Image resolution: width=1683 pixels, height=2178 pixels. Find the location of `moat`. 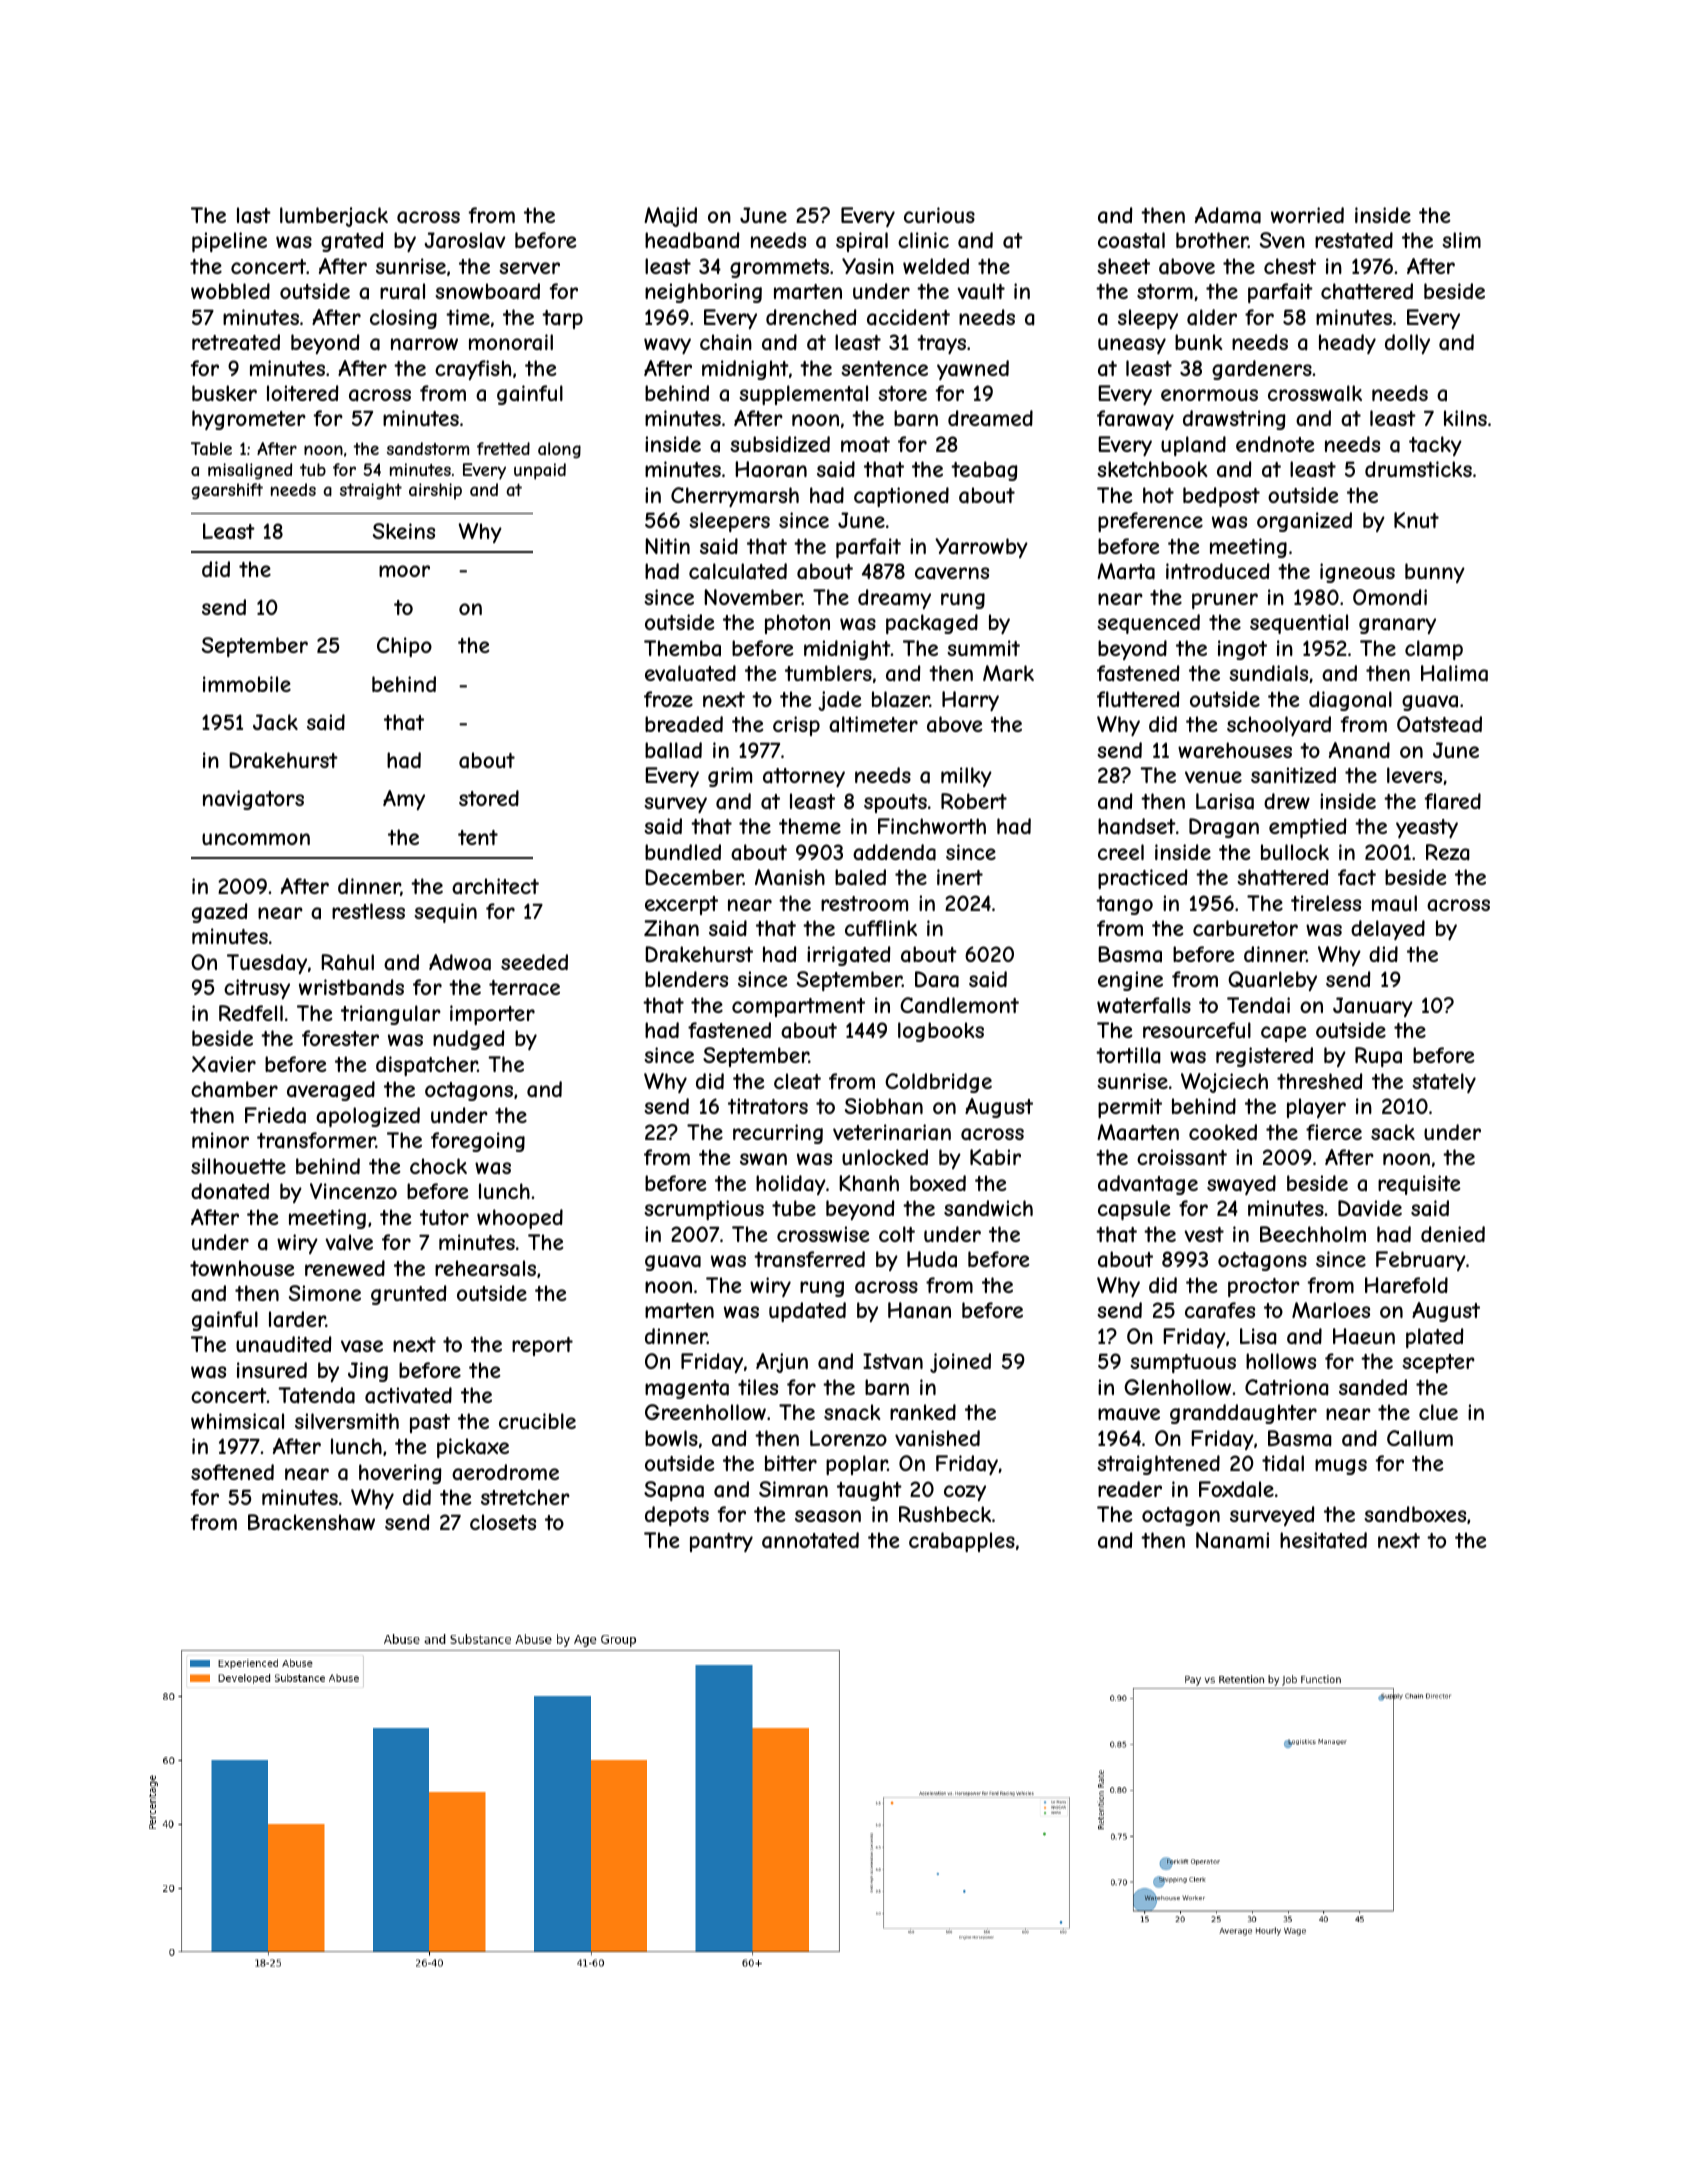

moat is located at coordinates (865, 445).
